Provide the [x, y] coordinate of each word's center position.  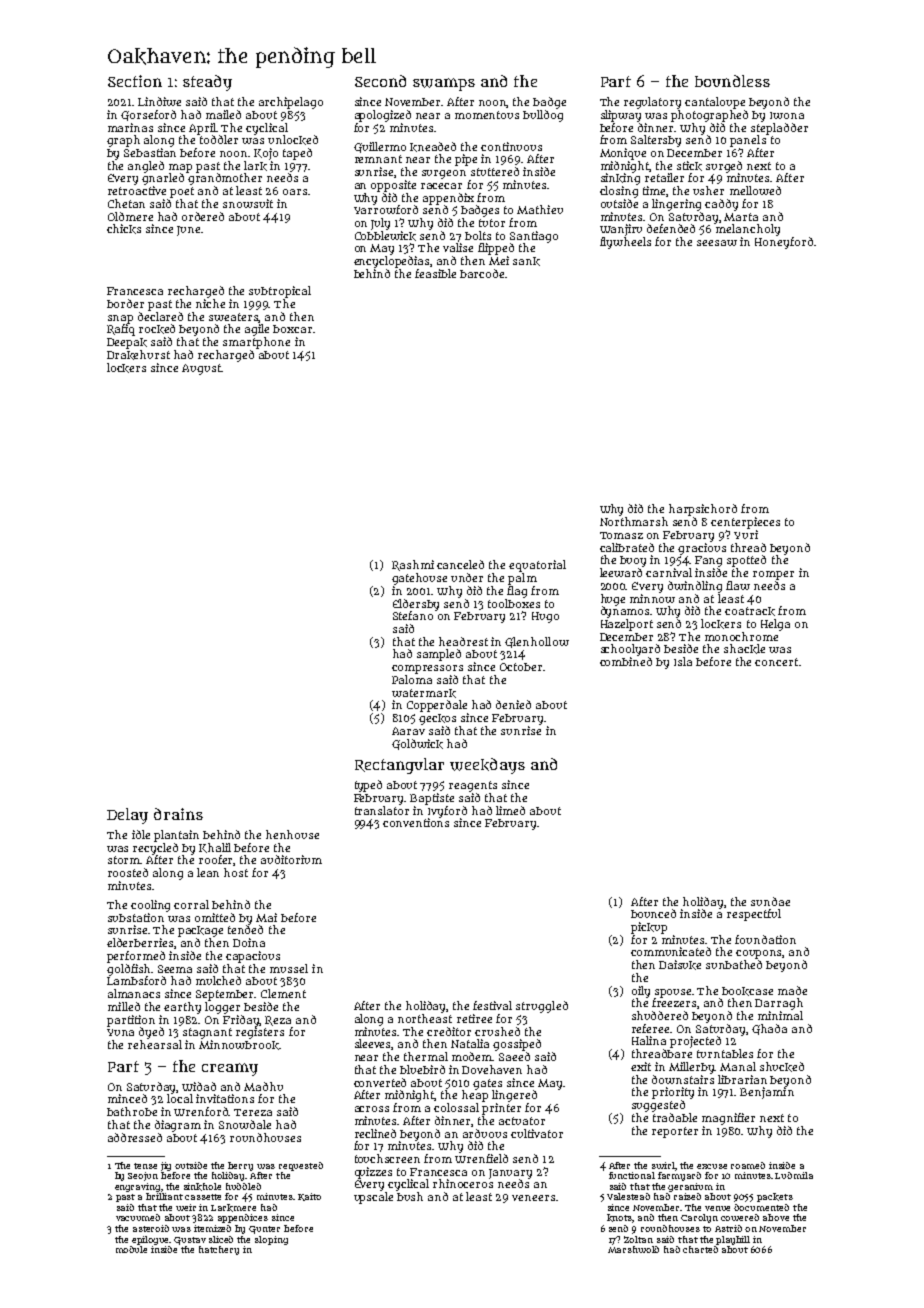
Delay [127, 816]
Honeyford [784, 243]
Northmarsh [634, 521]
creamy [230, 1069]
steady [207, 83]
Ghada [769, 1029]
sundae [770, 901]
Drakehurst [138, 355]
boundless [732, 81]
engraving [137, 1187]
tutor [492, 223]
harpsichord [703, 510]
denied [513, 704]
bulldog [543, 116]
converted [380, 1082]
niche [210, 303]
